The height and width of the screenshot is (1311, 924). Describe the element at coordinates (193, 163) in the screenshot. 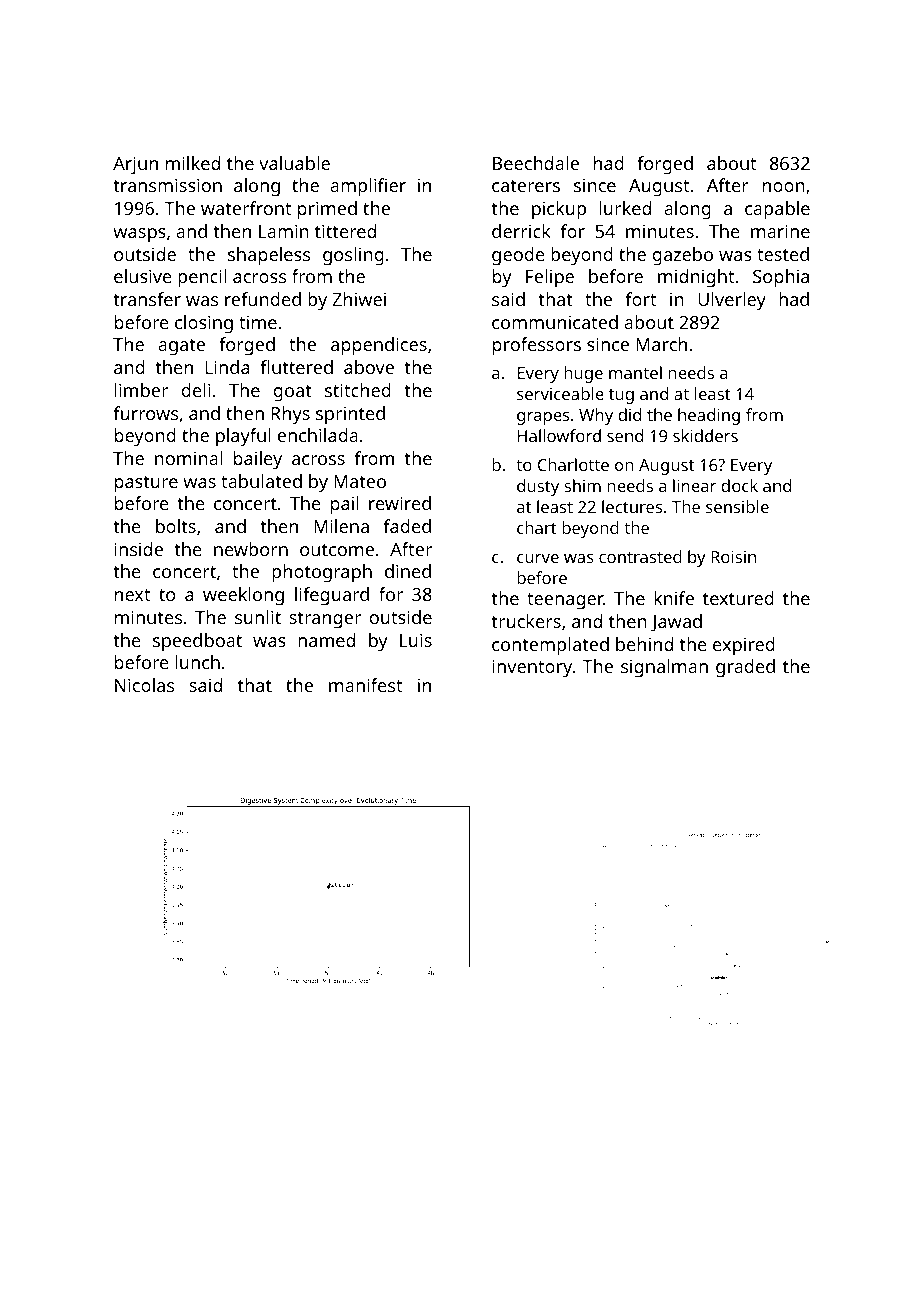

I see `milked` at that location.
